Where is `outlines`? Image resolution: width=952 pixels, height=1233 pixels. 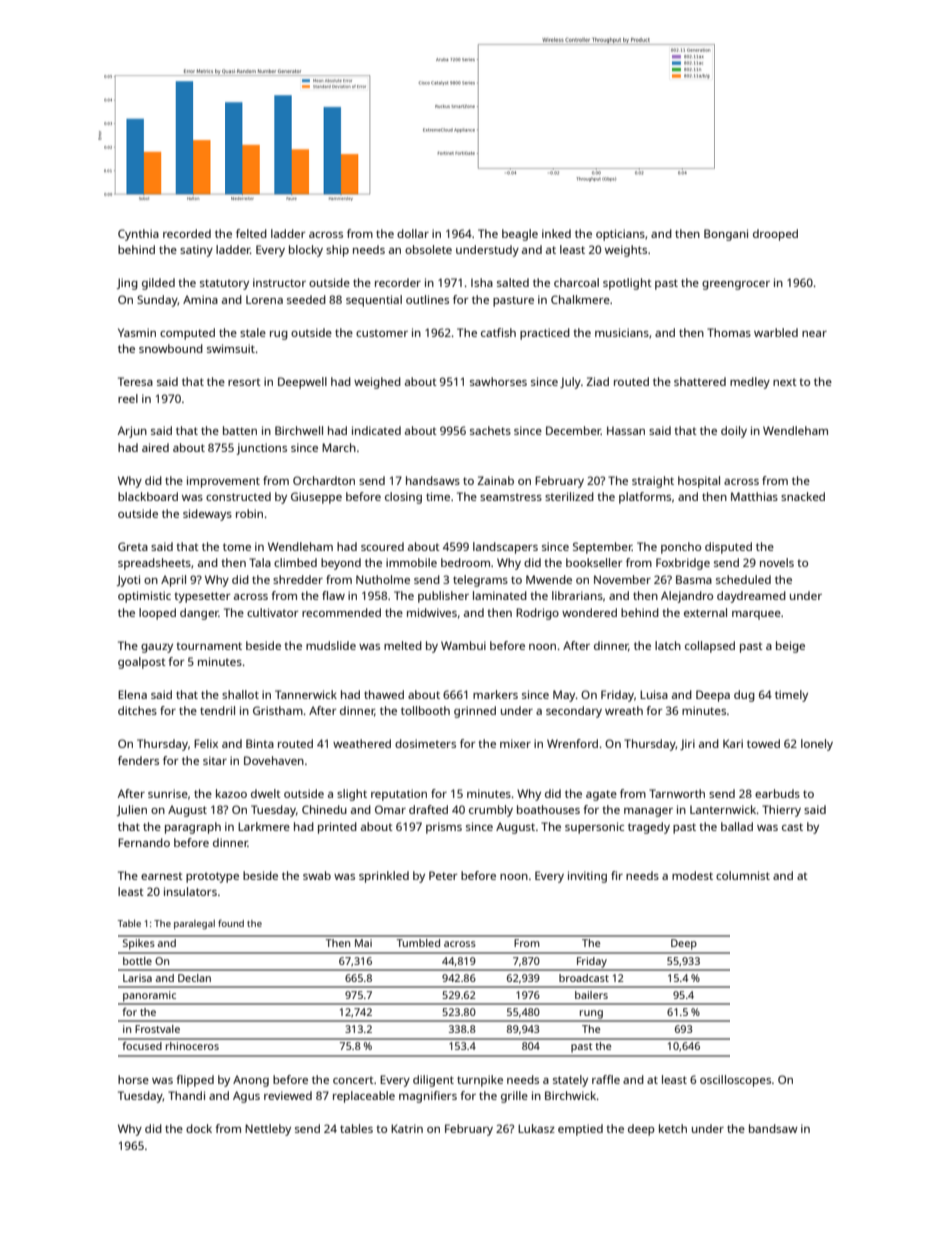
outlines is located at coordinates (427, 299).
